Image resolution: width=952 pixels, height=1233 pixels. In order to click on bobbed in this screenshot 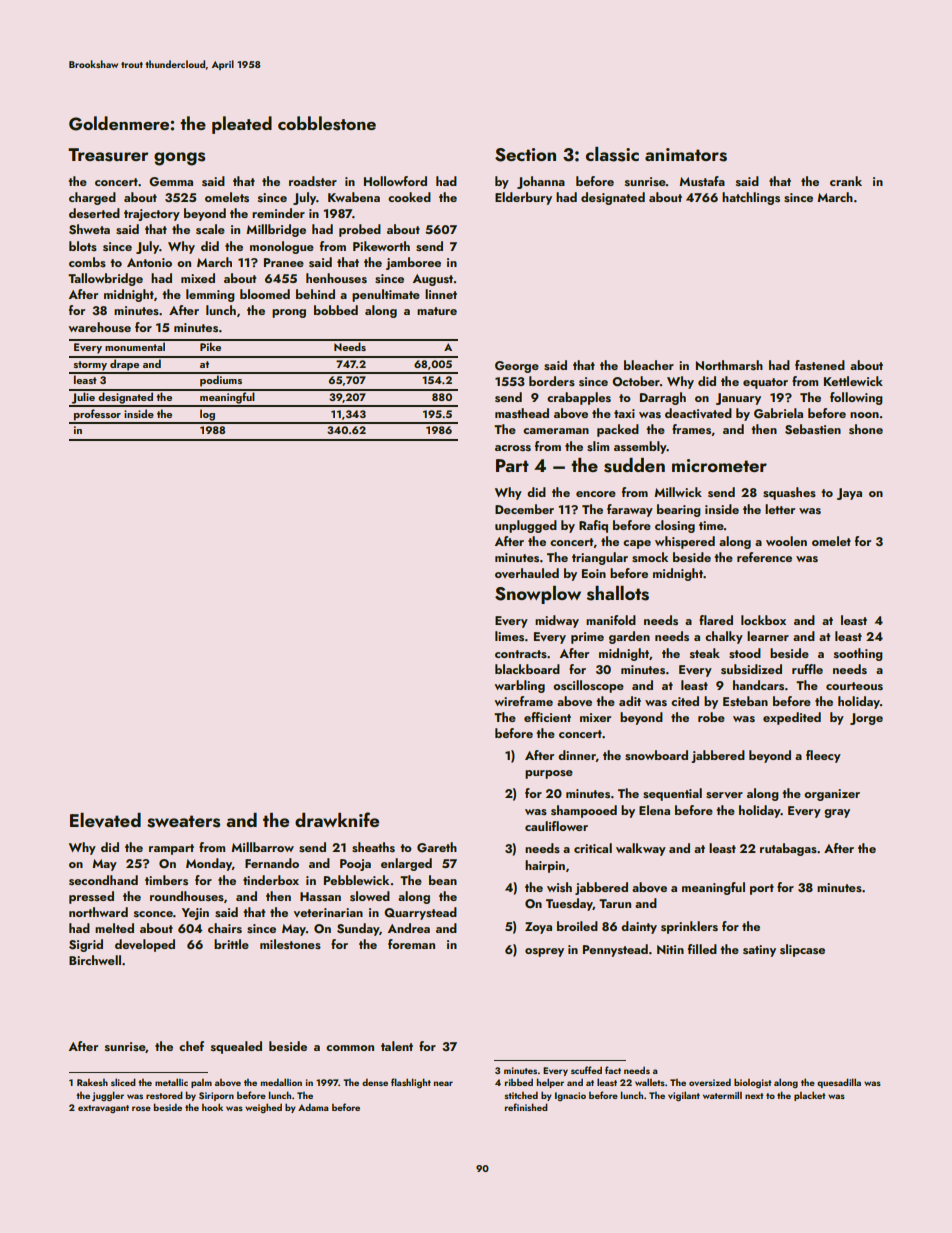, I will do `click(336, 310)`.
